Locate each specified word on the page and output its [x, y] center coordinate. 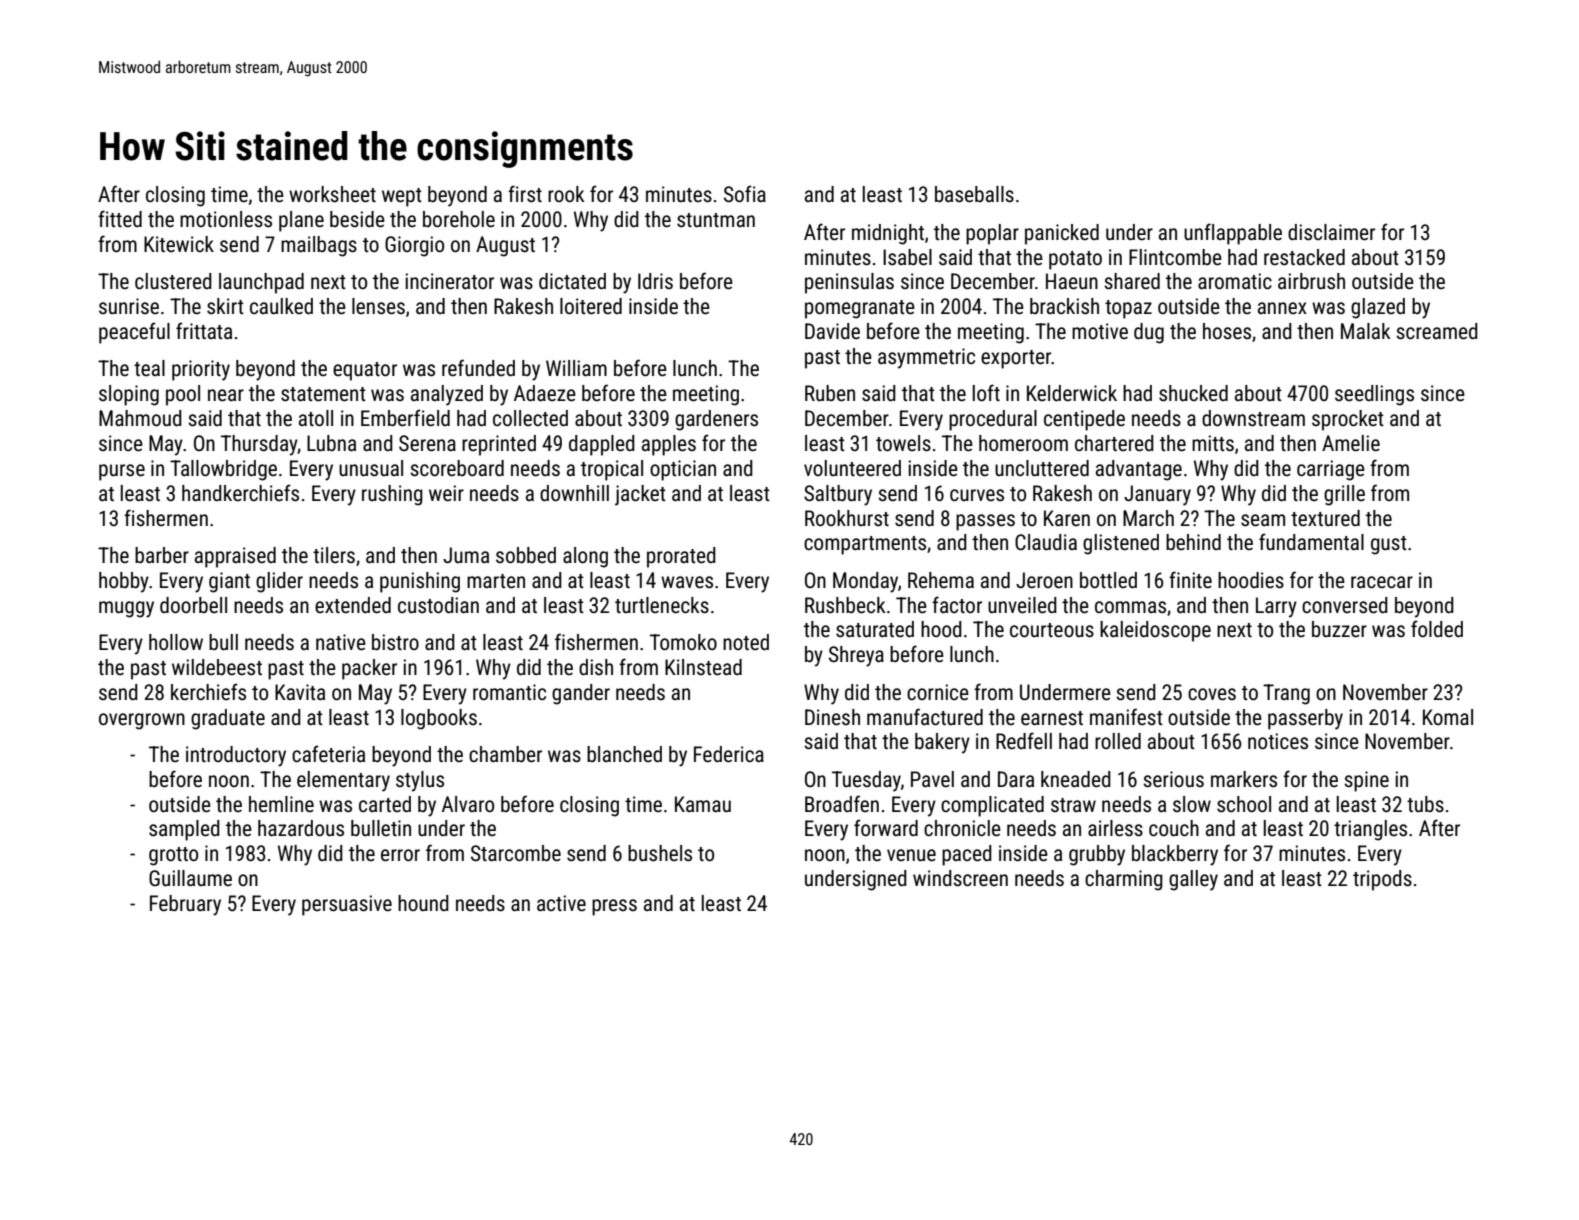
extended [353, 605]
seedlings [1374, 395]
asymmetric [926, 358]
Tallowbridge [223, 470]
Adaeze [545, 393]
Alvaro [468, 804]
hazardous [301, 828]
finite [1190, 579]
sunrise [129, 306]
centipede [1084, 420]
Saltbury [838, 495]
